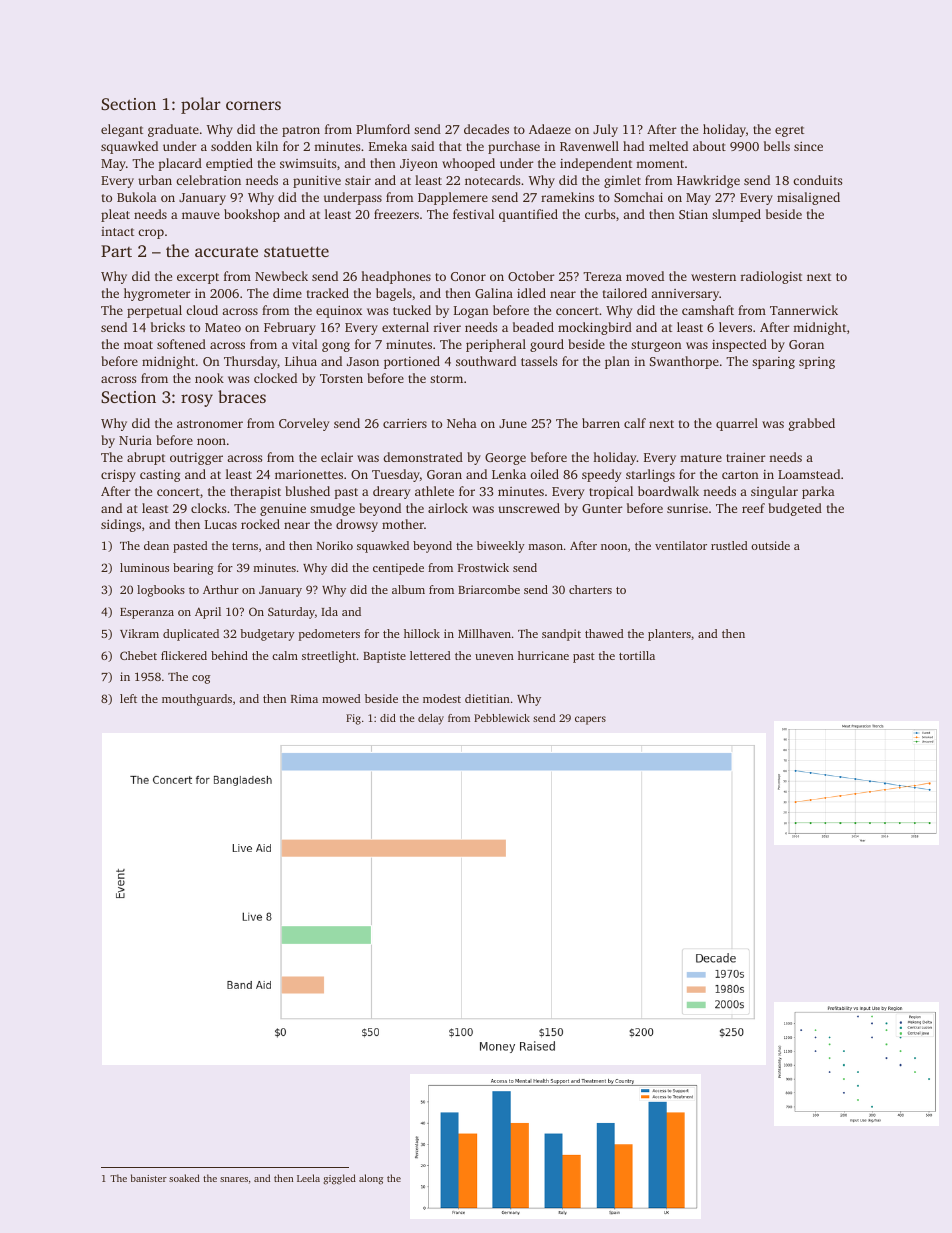  I want to click on melted, so click(668, 146).
